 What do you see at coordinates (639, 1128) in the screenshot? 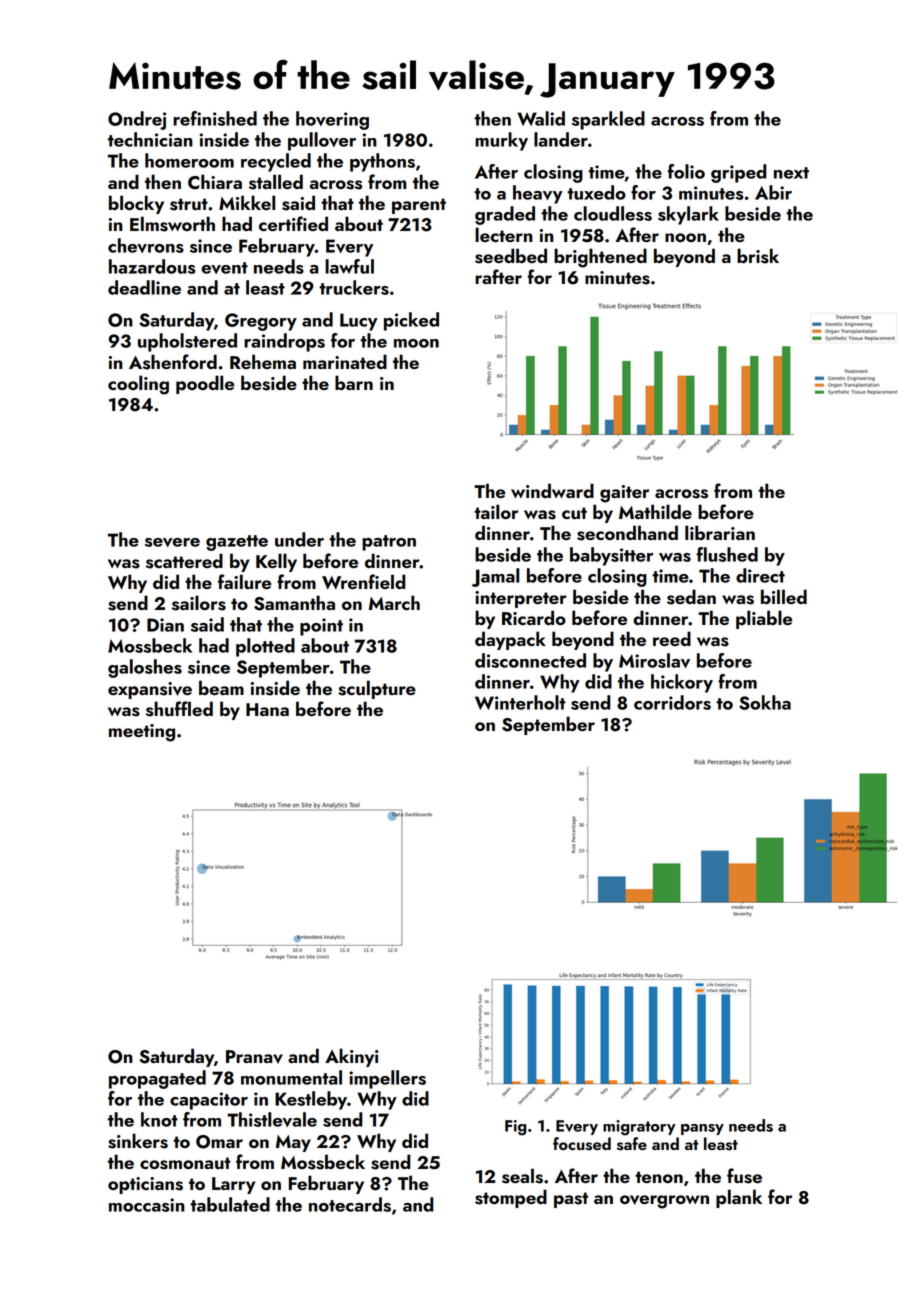
I see `migratory` at bounding box center [639, 1128].
